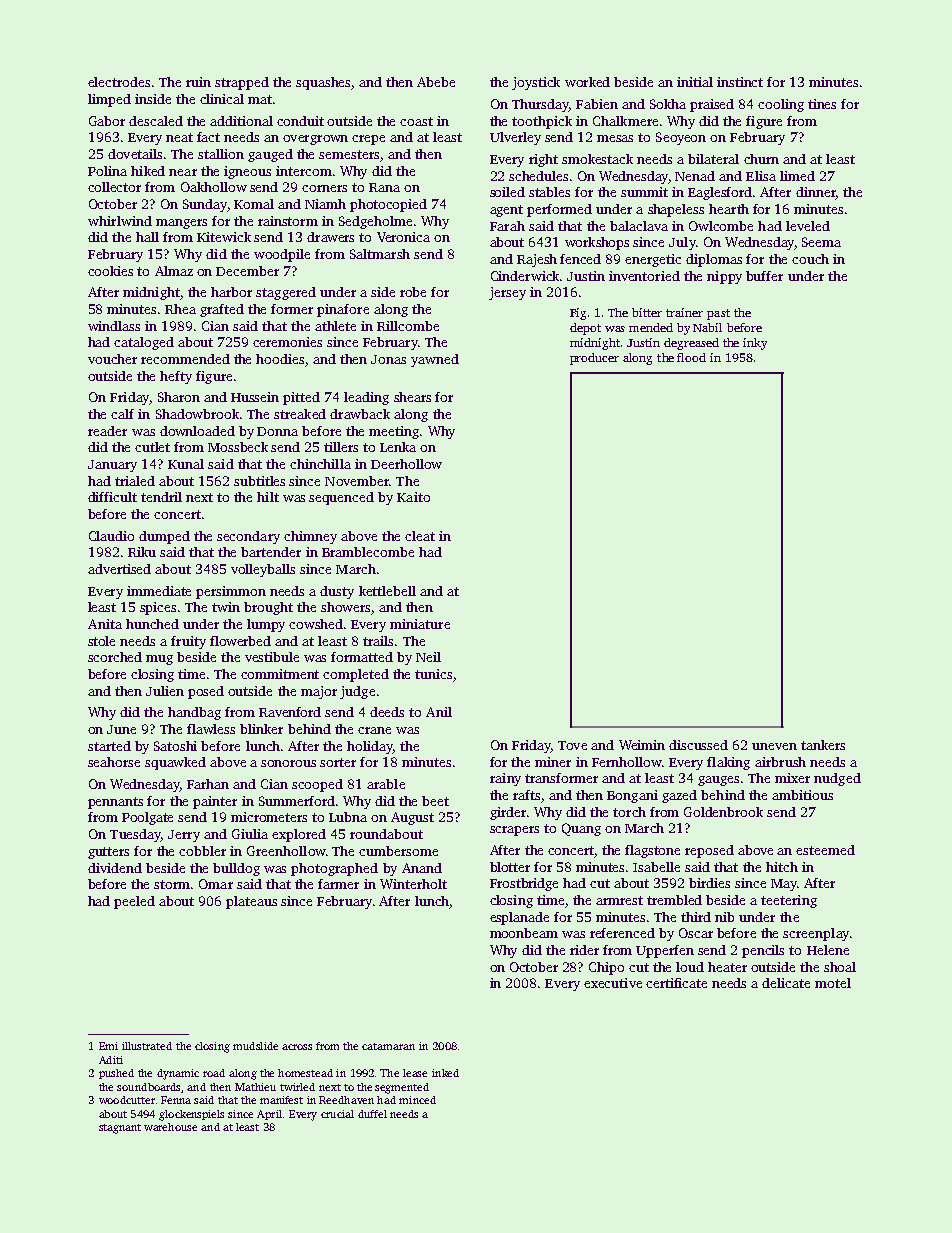 This document has height=1233, width=952. I want to click on stole, so click(101, 641).
